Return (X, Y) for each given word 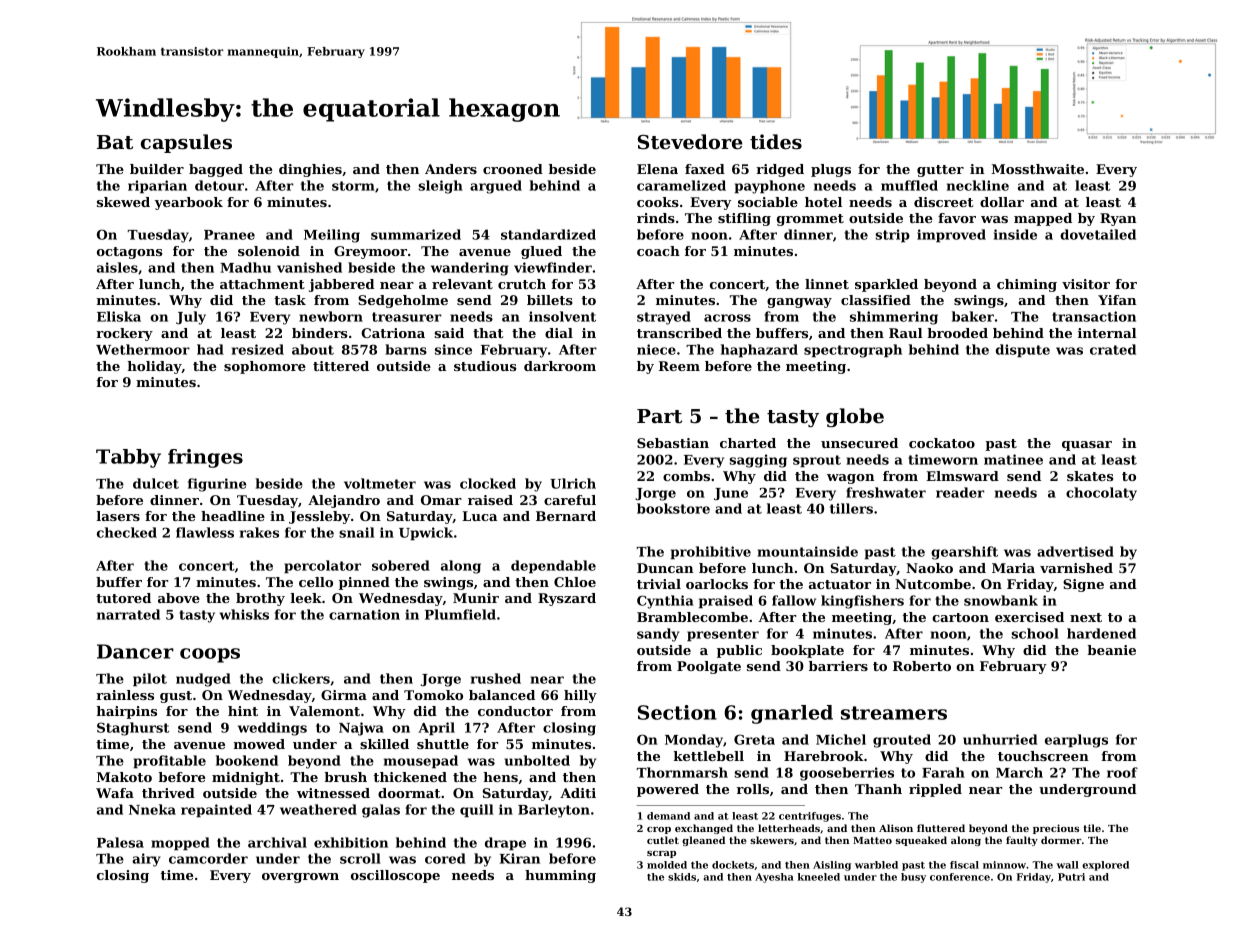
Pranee (229, 235)
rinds (656, 218)
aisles (117, 267)
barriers (838, 666)
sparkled (886, 285)
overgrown (300, 878)
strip (892, 236)
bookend (247, 760)
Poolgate (709, 667)
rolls (753, 789)
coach (658, 251)
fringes (205, 458)
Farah (943, 772)
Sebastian (673, 443)
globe (855, 417)
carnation (364, 614)
